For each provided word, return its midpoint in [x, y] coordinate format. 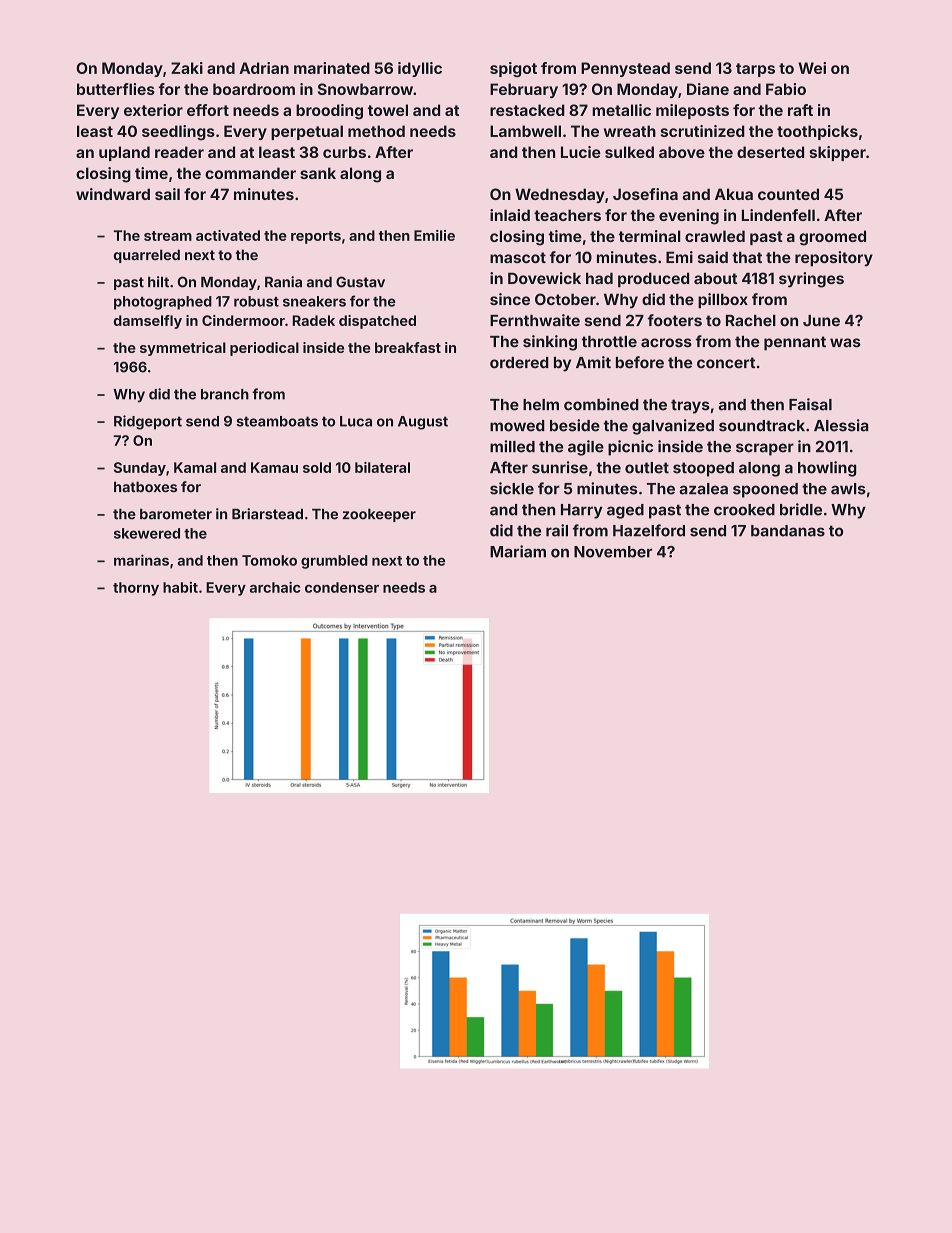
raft [800, 110]
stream [168, 236]
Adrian [264, 68]
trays [690, 406]
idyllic [420, 69]
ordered [519, 363]
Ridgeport [148, 422]
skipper [837, 153]
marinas [141, 560]
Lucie [581, 152]
